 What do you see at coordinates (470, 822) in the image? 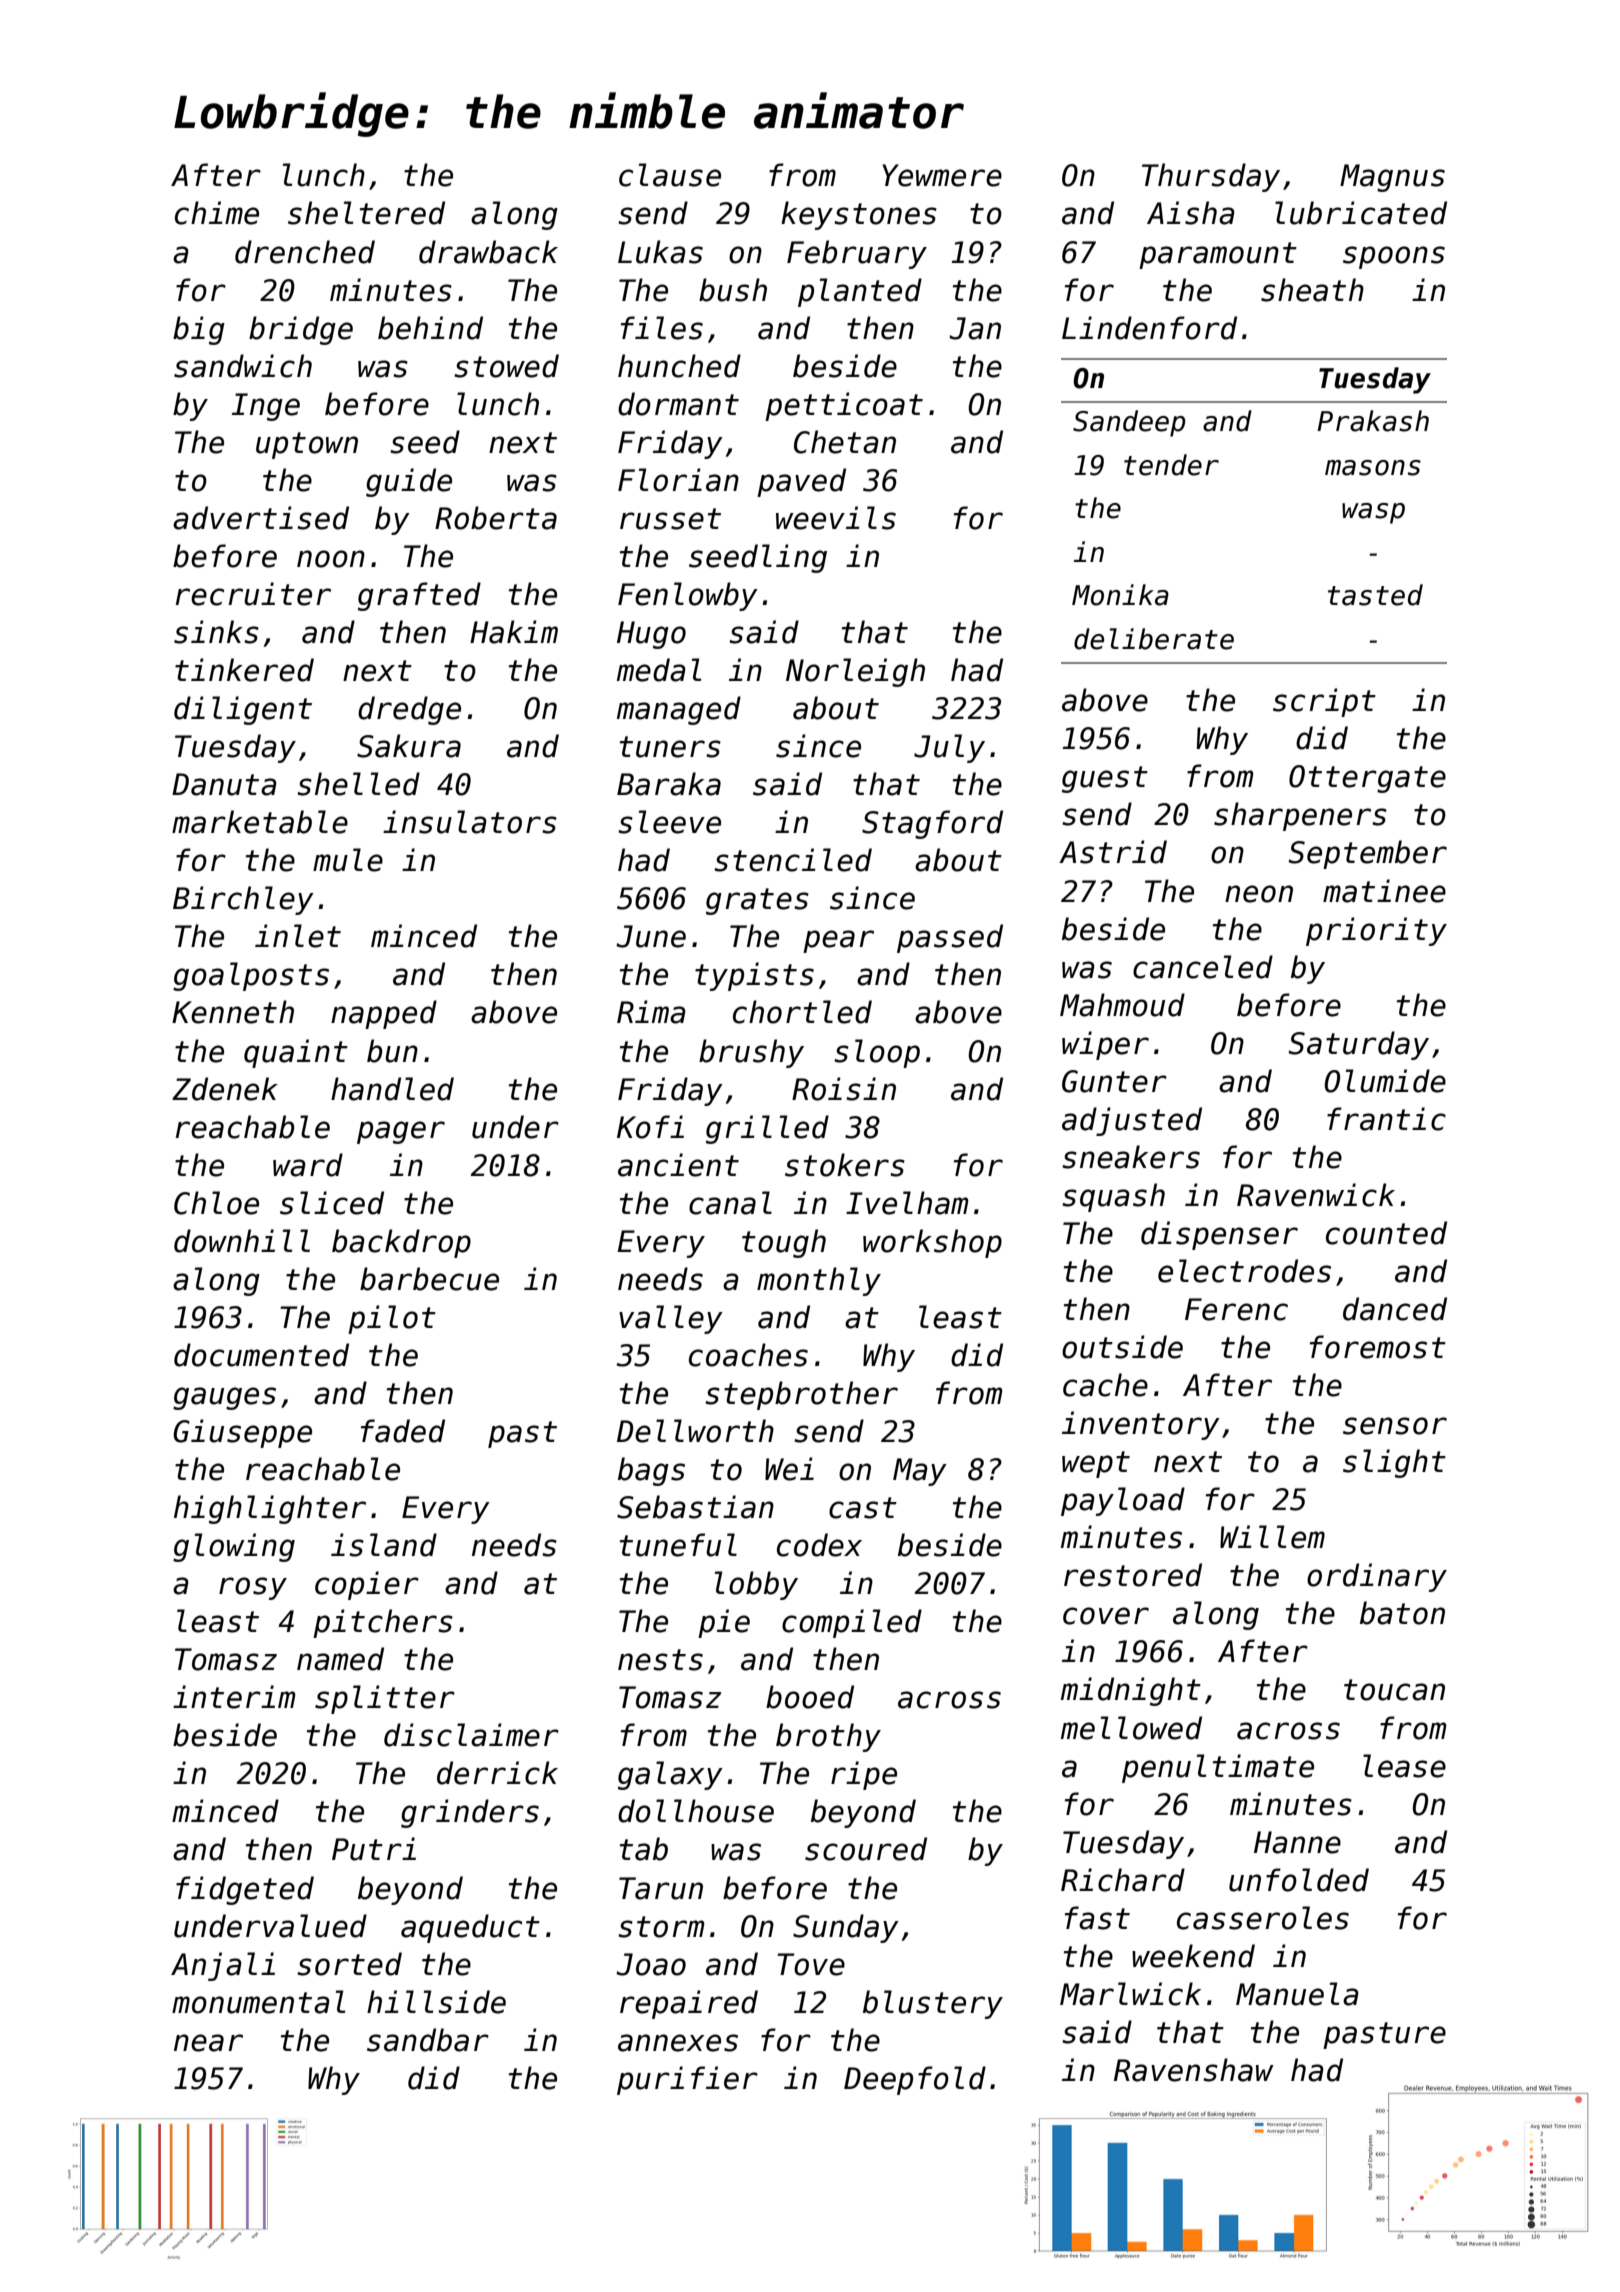
I see `insulators` at bounding box center [470, 822].
